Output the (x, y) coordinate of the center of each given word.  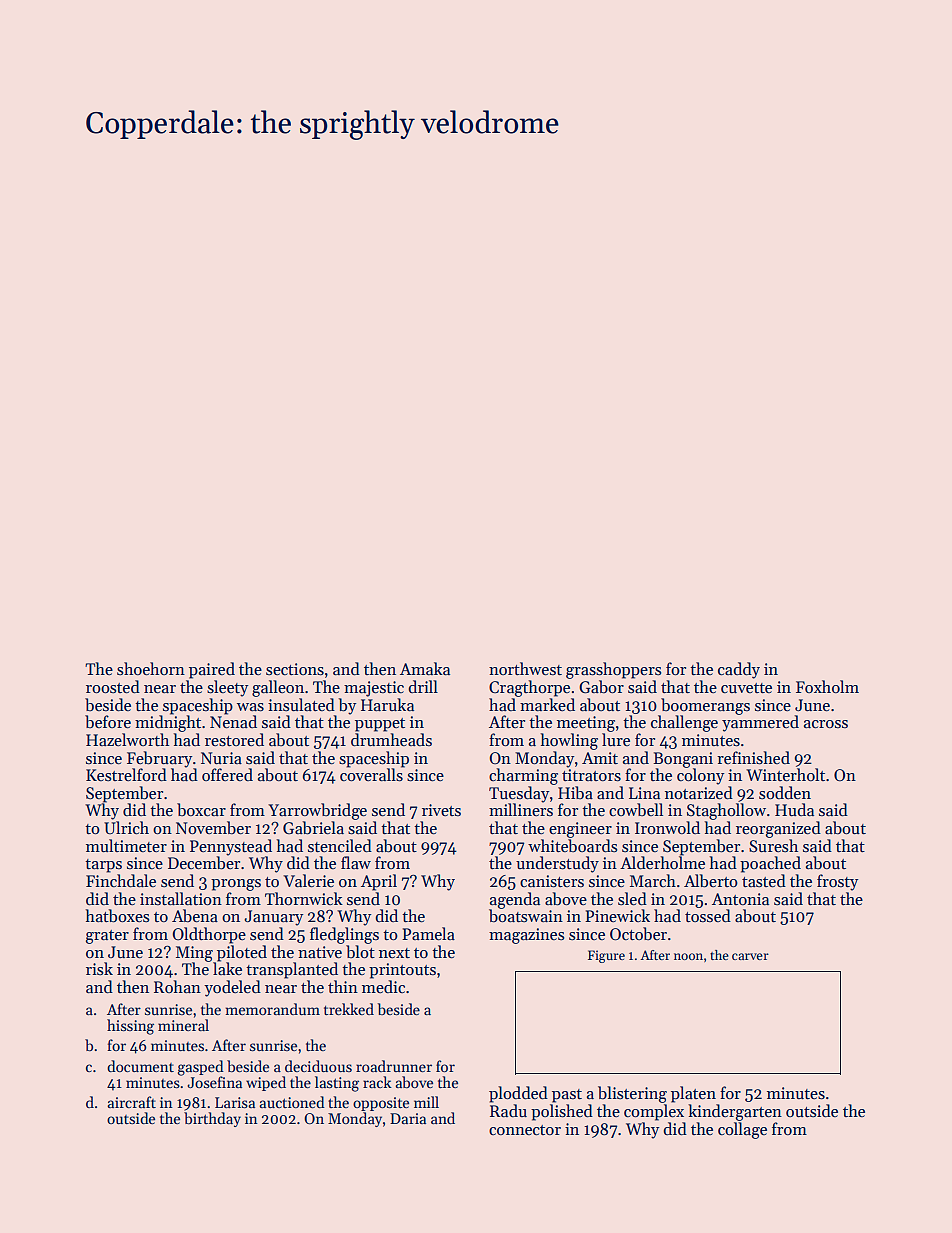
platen (693, 1094)
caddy (739, 670)
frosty (838, 882)
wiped (266, 1083)
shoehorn (151, 669)
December (204, 863)
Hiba (575, 793)
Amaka (425, 668)
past (567, 1096)
